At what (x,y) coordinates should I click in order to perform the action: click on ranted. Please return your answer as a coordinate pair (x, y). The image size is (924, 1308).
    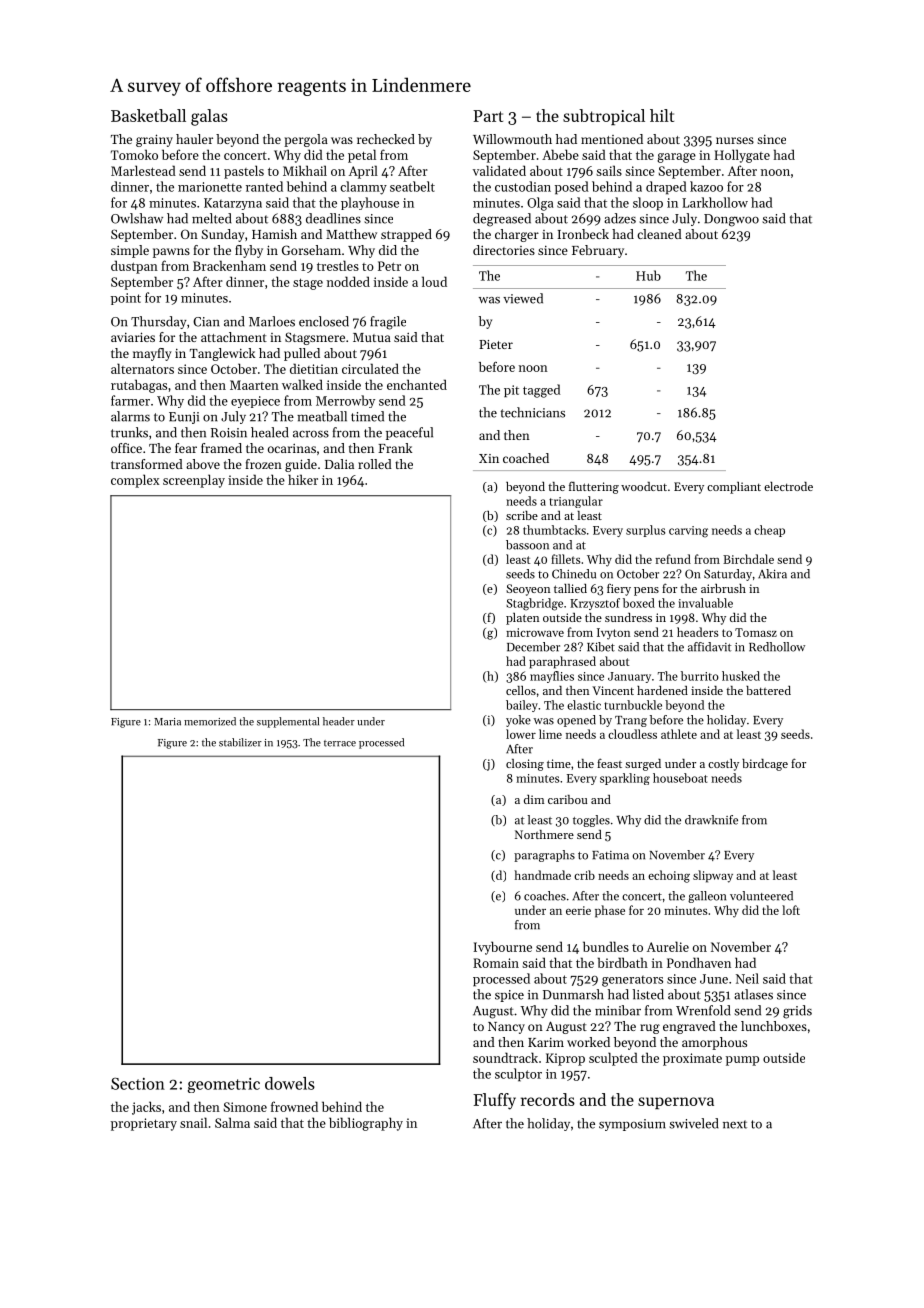
    Looking at the image, I should click on (264, 186).
